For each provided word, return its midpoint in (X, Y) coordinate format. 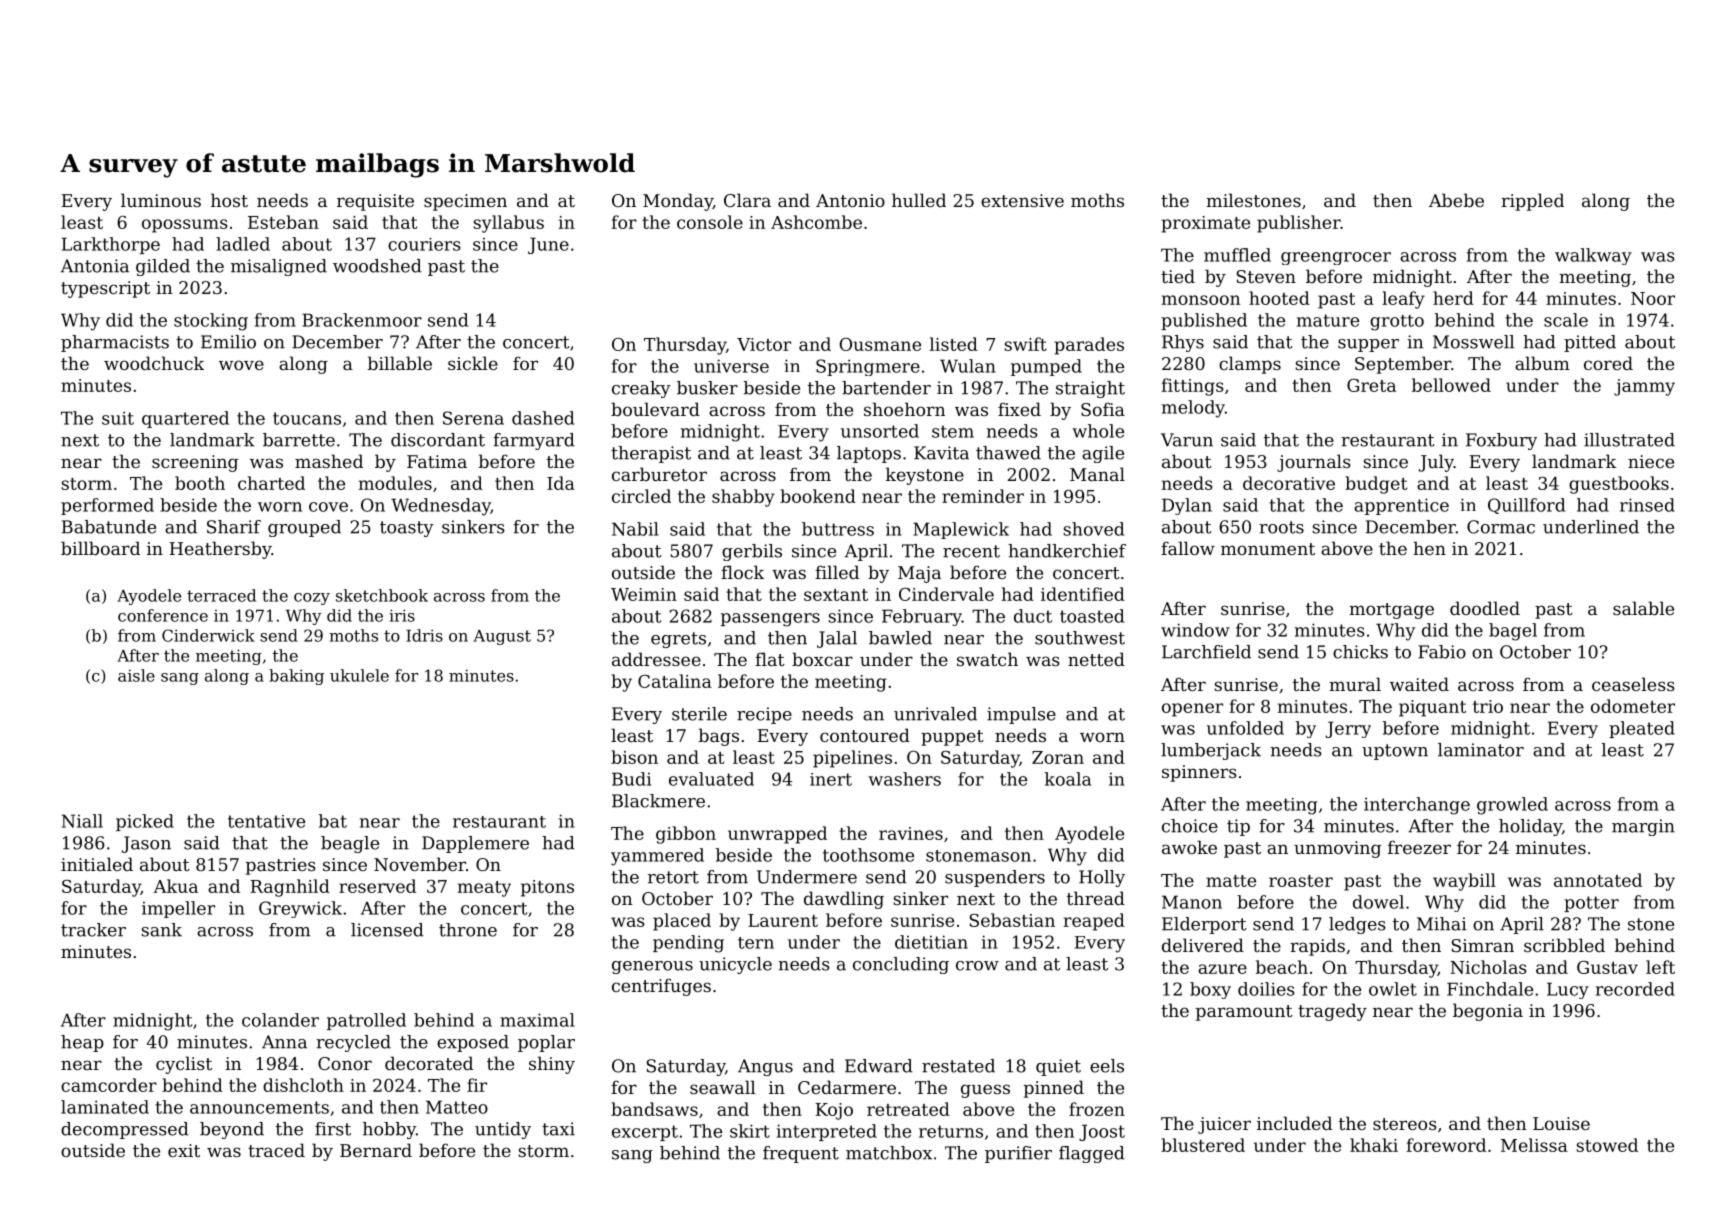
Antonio (850, 200)
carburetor (659, 474)
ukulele (359, 675)
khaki (1374, 1145)
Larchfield (1206, 652)
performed (107, 506)
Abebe (1456, 200)
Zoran (1058, 757)
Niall (82, 821)
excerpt (645, 1133)
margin (1643, 827)
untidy (503, 1130)
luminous (161, 200)
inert (831, 779)
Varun (1187, 440)
